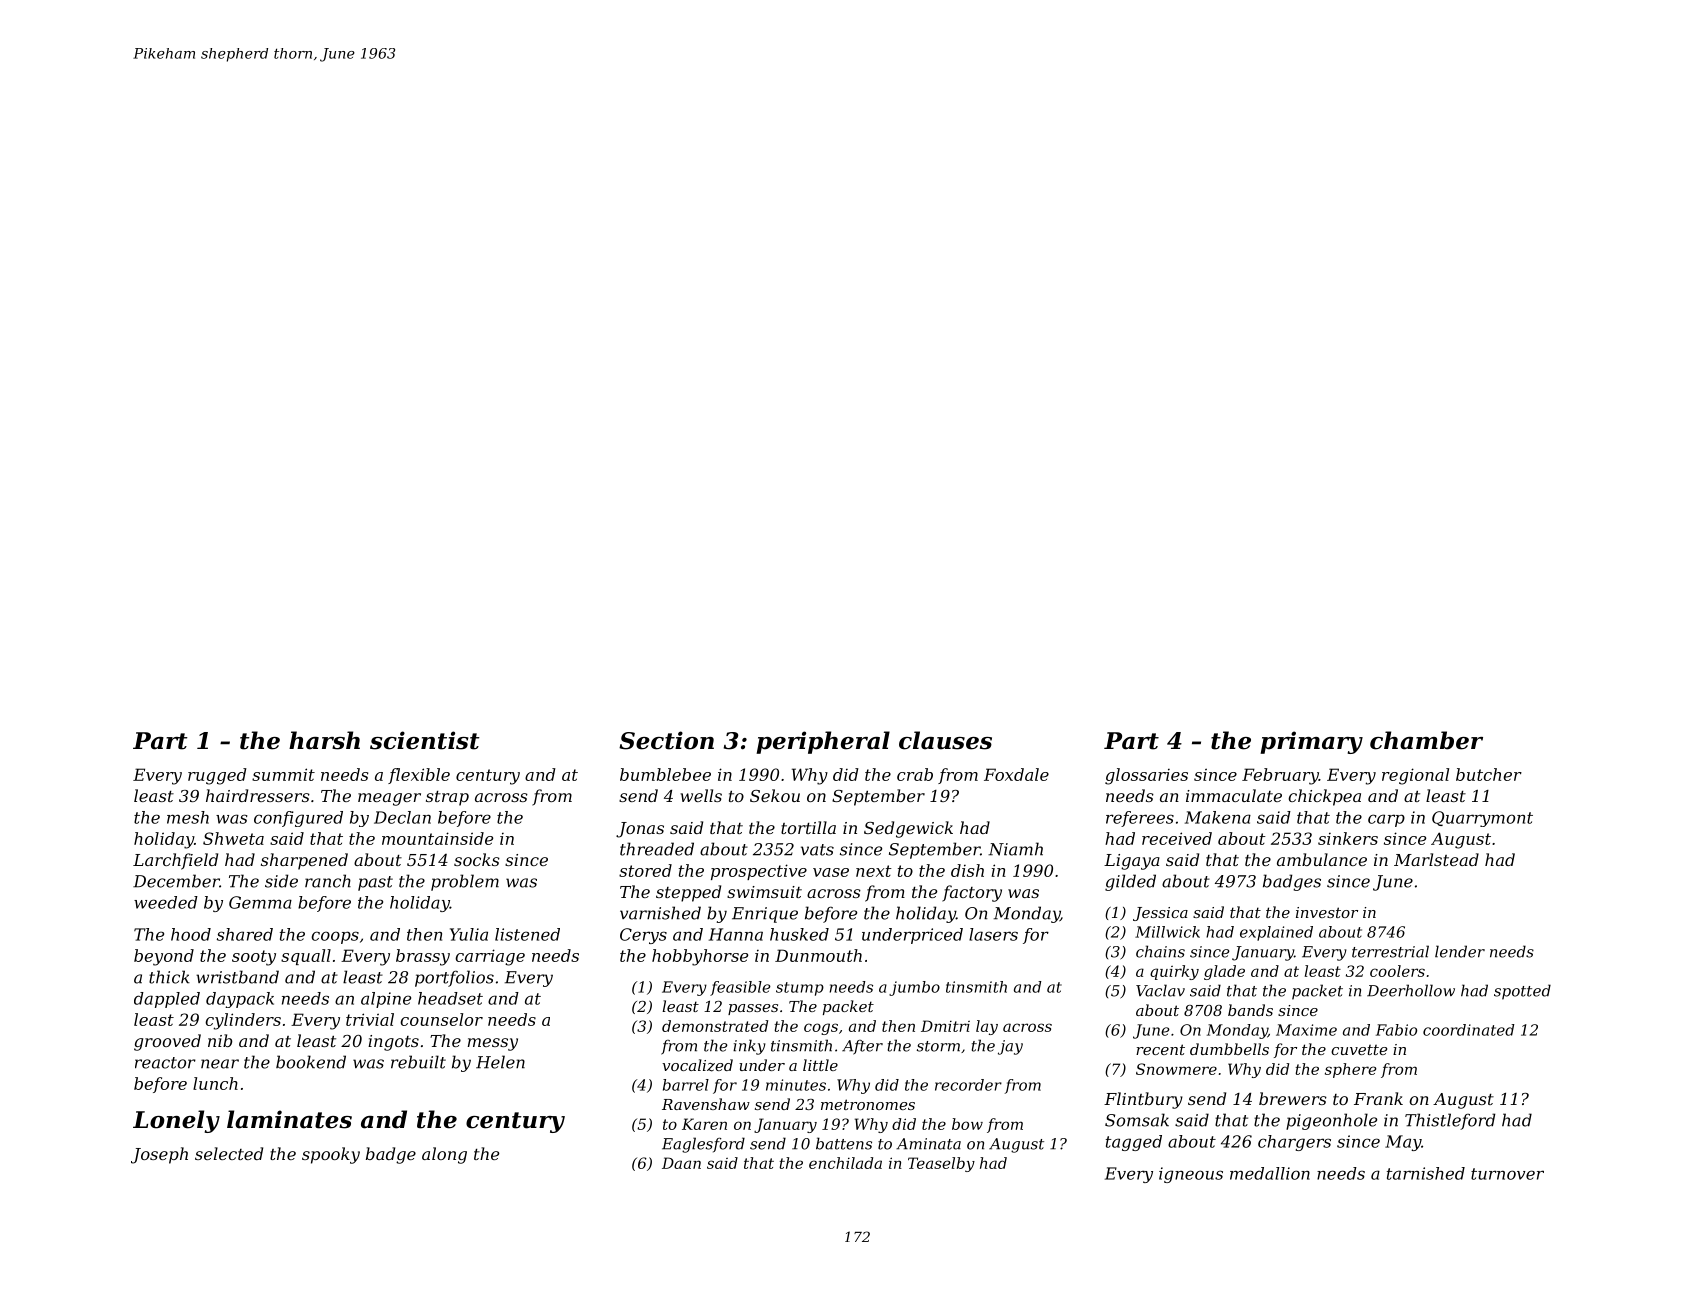 Image resolution: width=1687 pixels, height=1304 pixels. I want to click on clauses, so click(945, 740).
